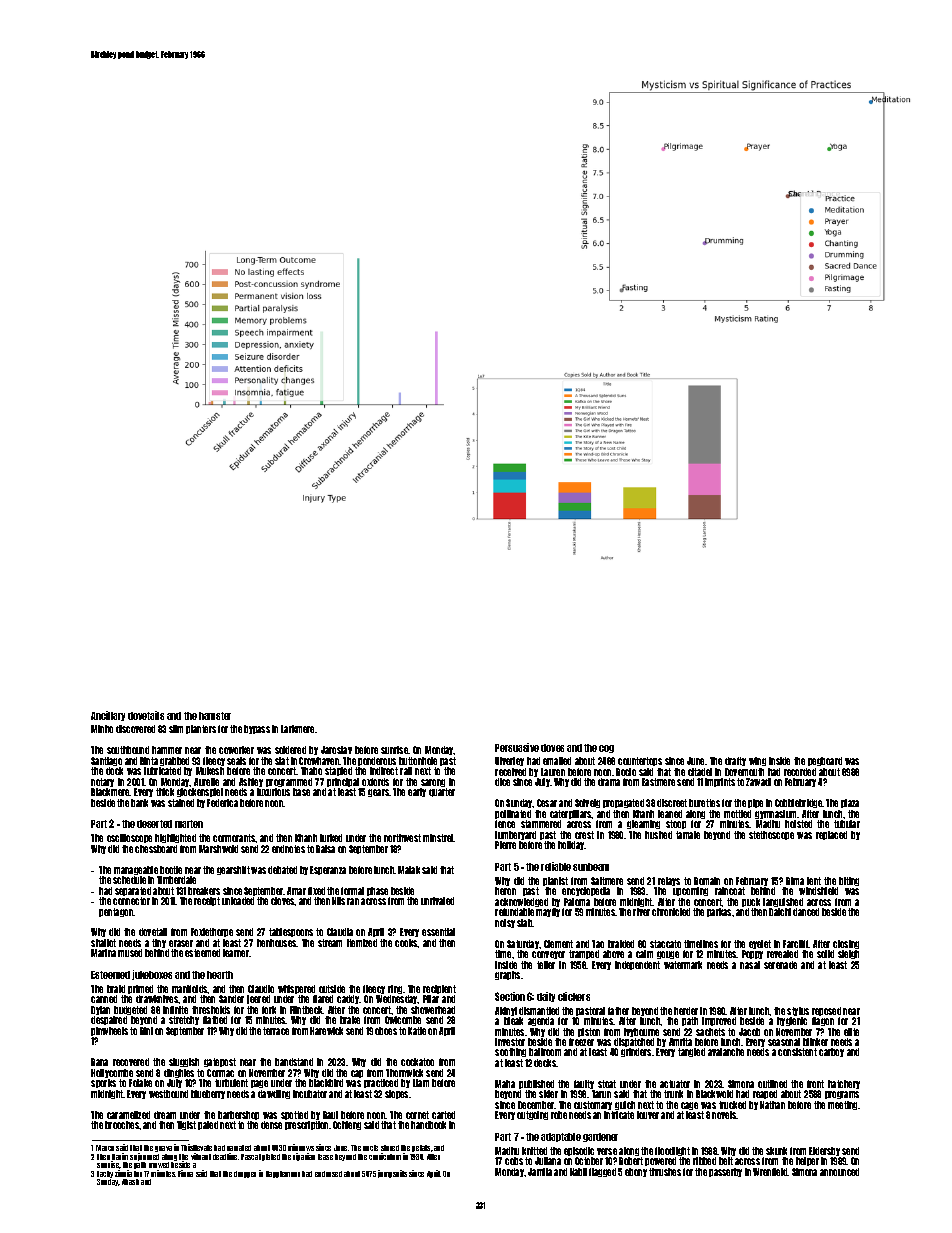  Describe the element at coordinates (129, 838) in the image. I see `oscilloscope` at that location.
